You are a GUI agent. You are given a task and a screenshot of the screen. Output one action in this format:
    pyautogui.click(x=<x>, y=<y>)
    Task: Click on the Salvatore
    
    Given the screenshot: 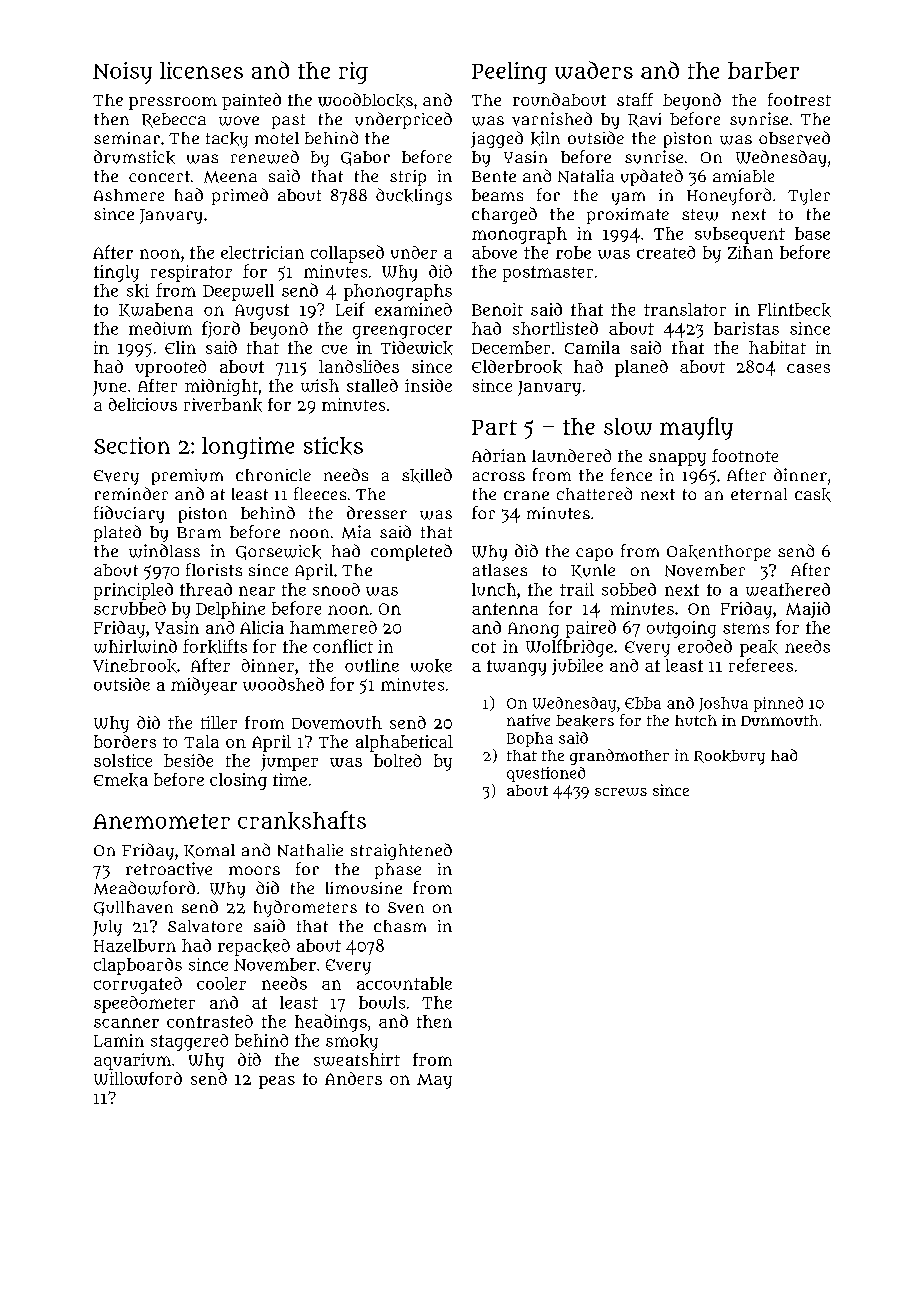 What is the action you would take?
    pyautogui.click(x=205, y=926)
